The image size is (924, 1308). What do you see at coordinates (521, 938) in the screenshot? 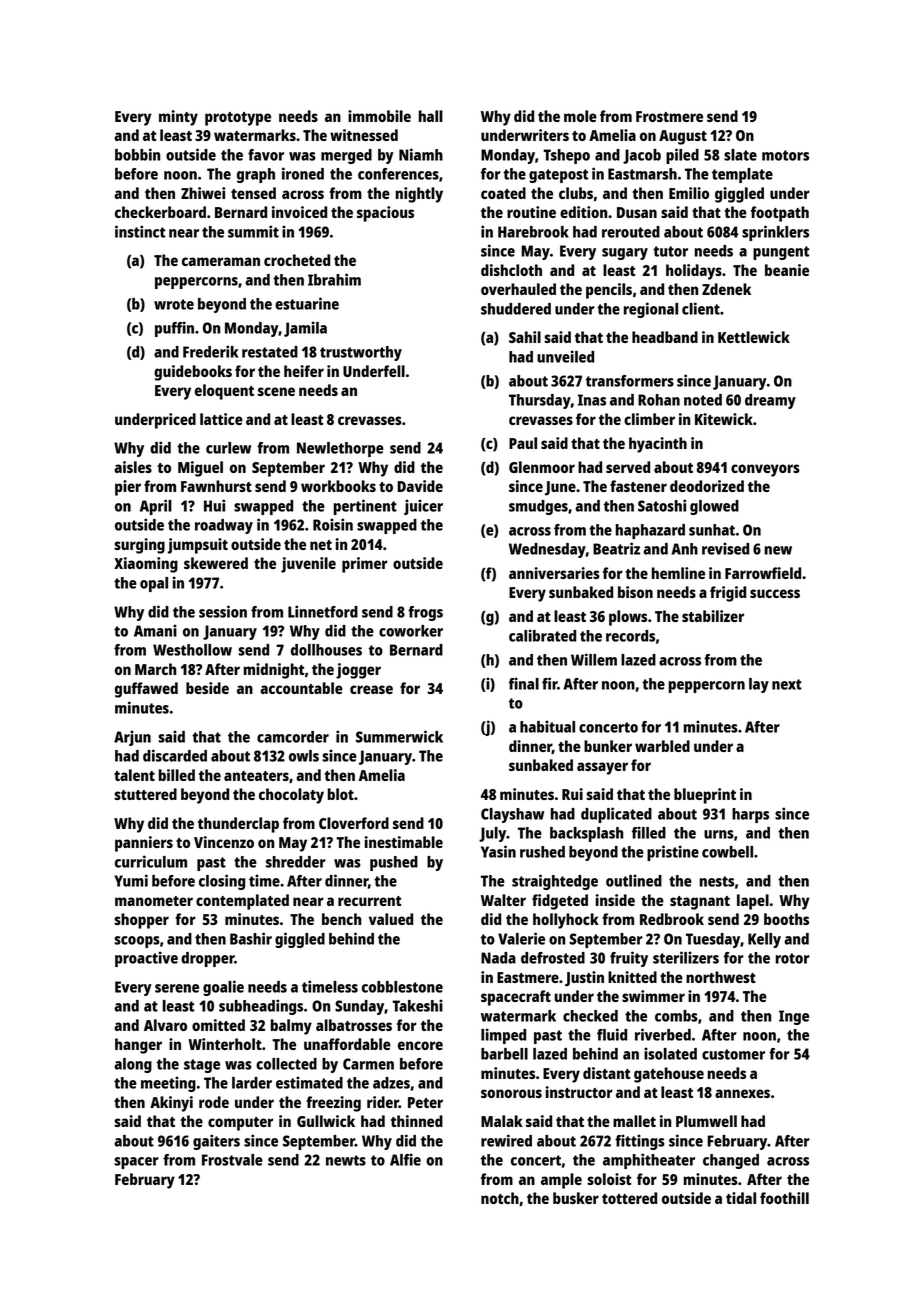
I see `Valerie` at bounding box center [521, 938].
